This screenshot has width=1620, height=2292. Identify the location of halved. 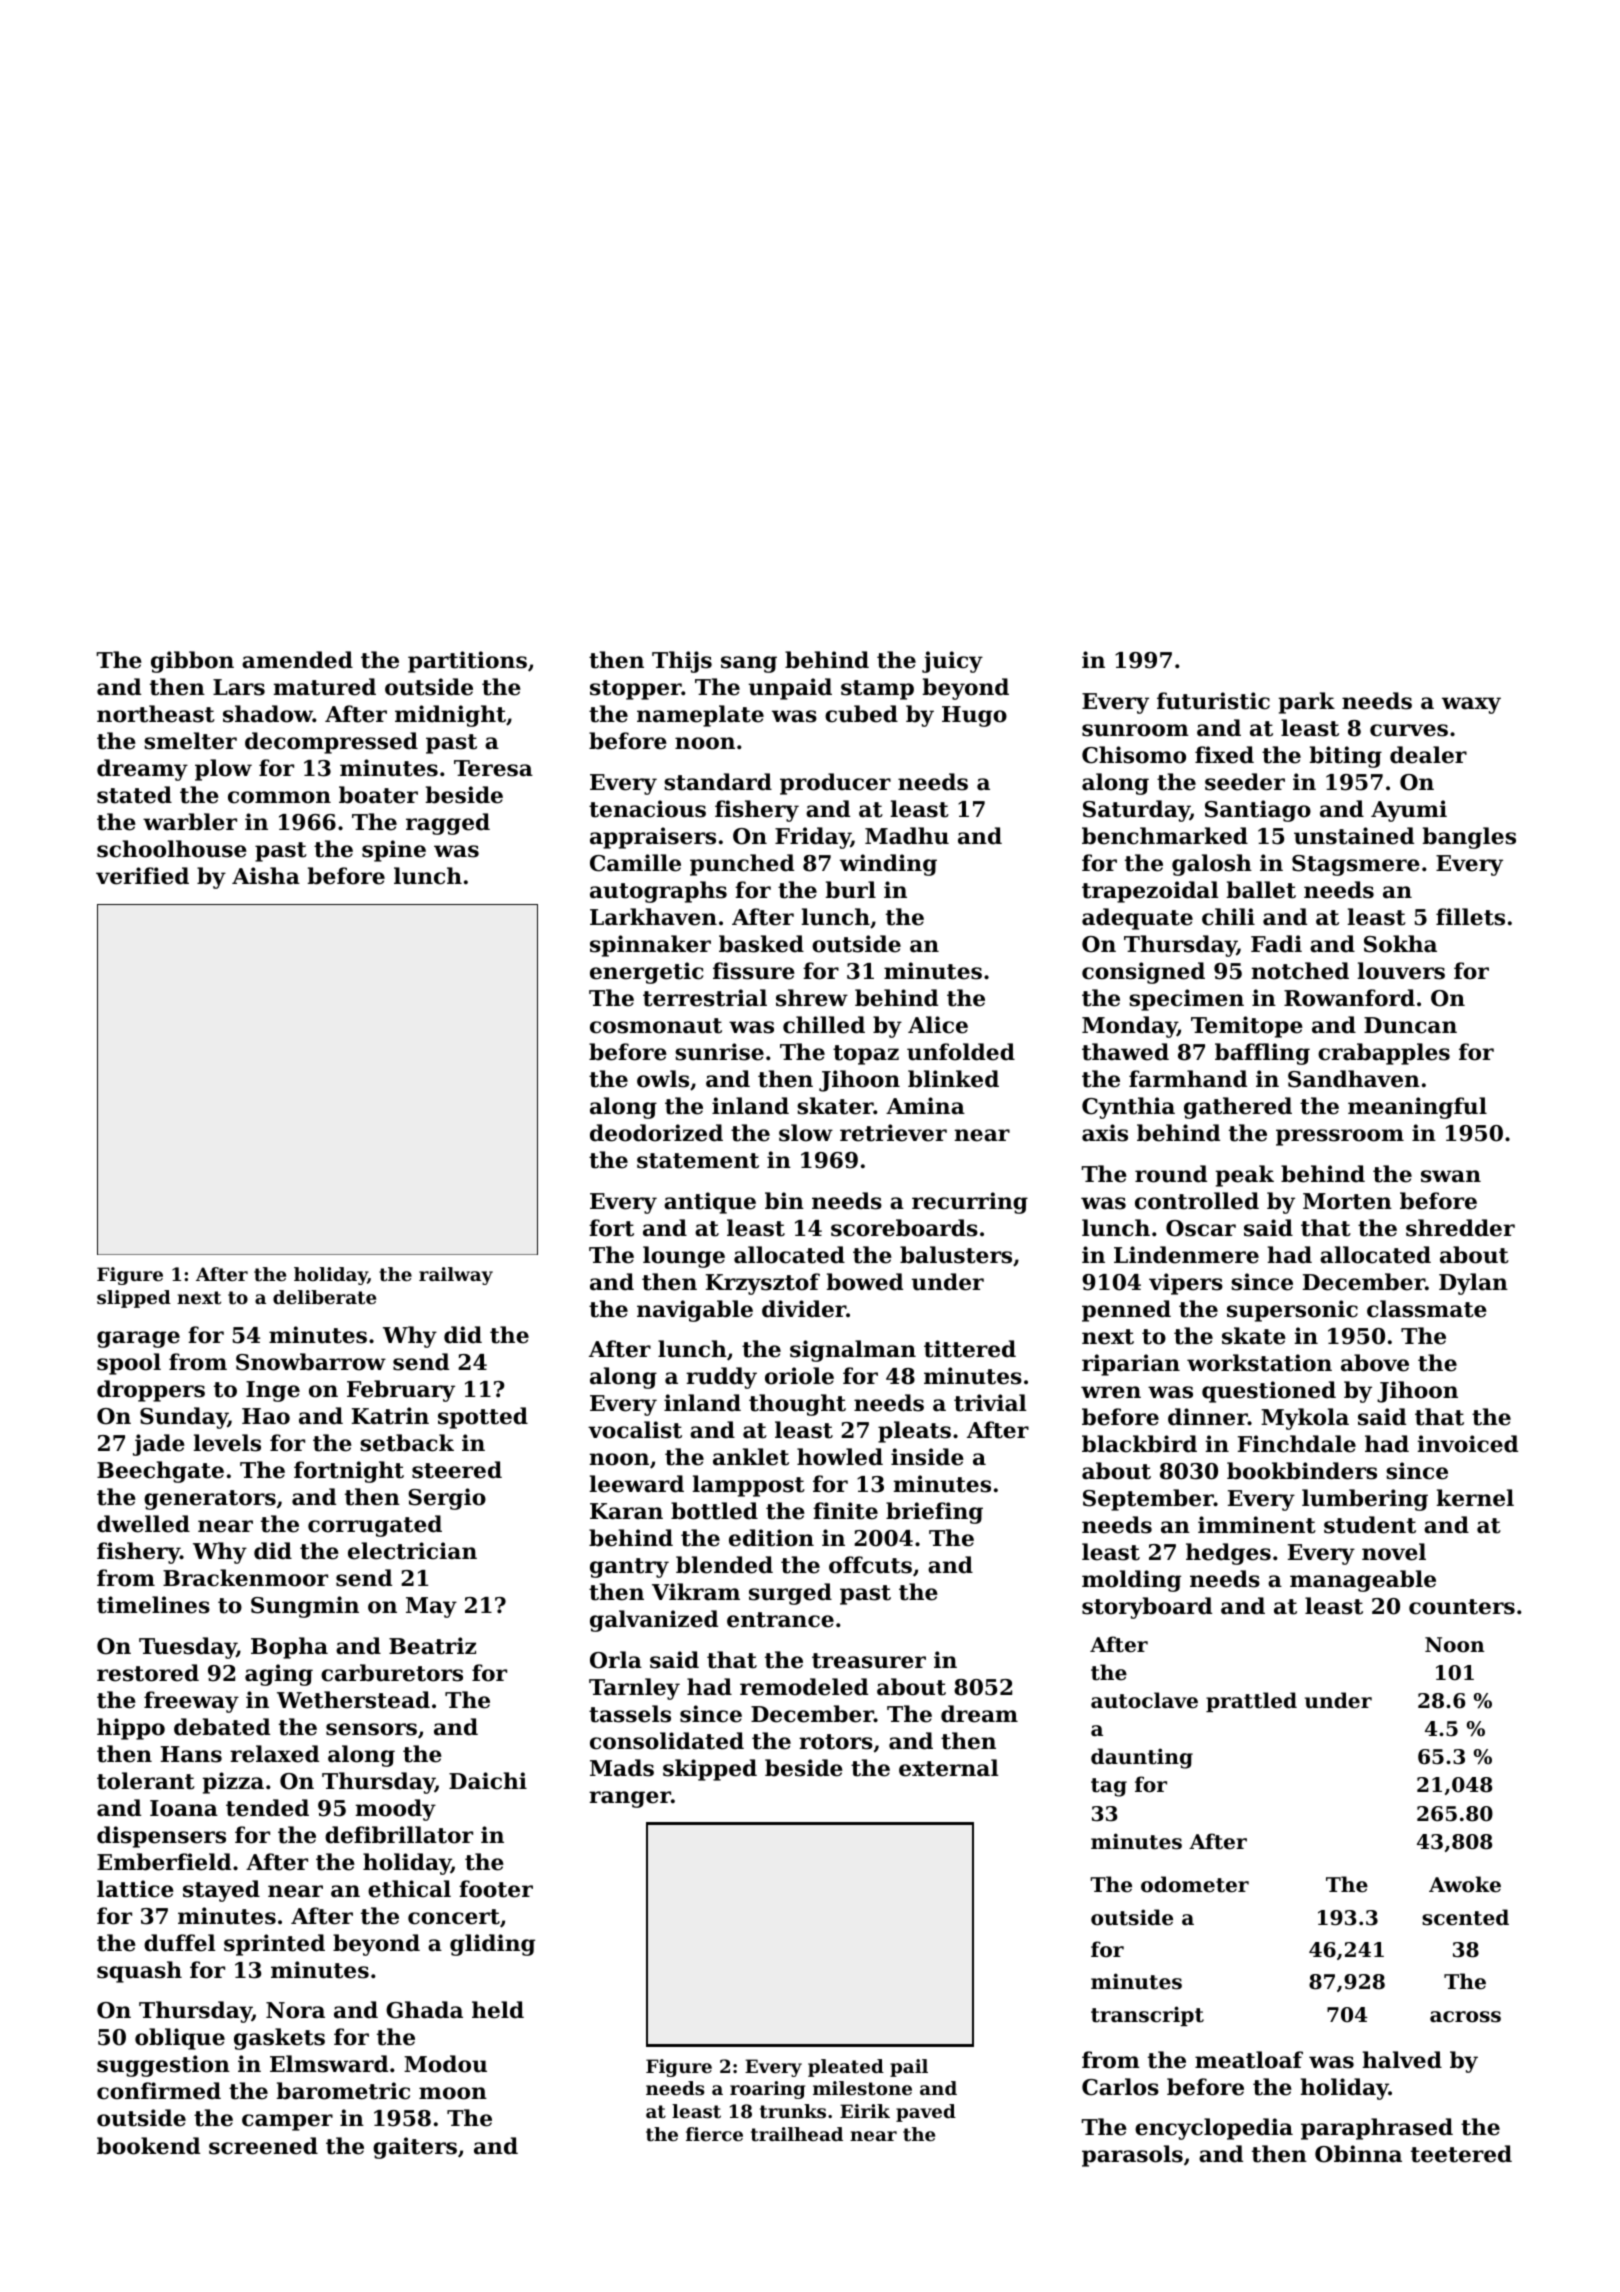
(1402, 2060).
